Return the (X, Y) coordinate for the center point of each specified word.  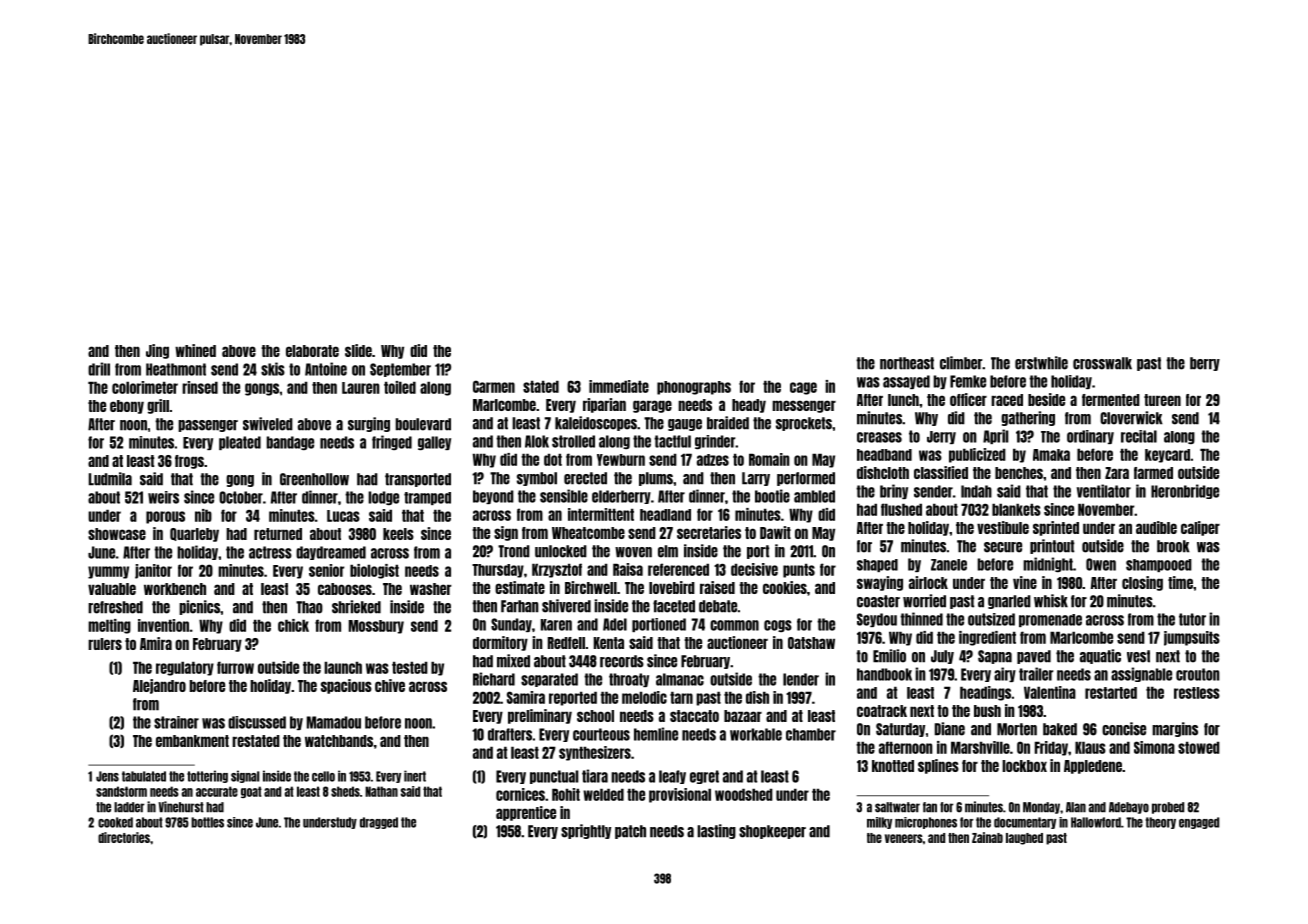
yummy (108, 572)
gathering (1028, 418)
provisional (680, 795)
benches (1019, 473)
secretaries (709, 532)
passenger (208, 426)
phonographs (694, 388)
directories (124, 837)
